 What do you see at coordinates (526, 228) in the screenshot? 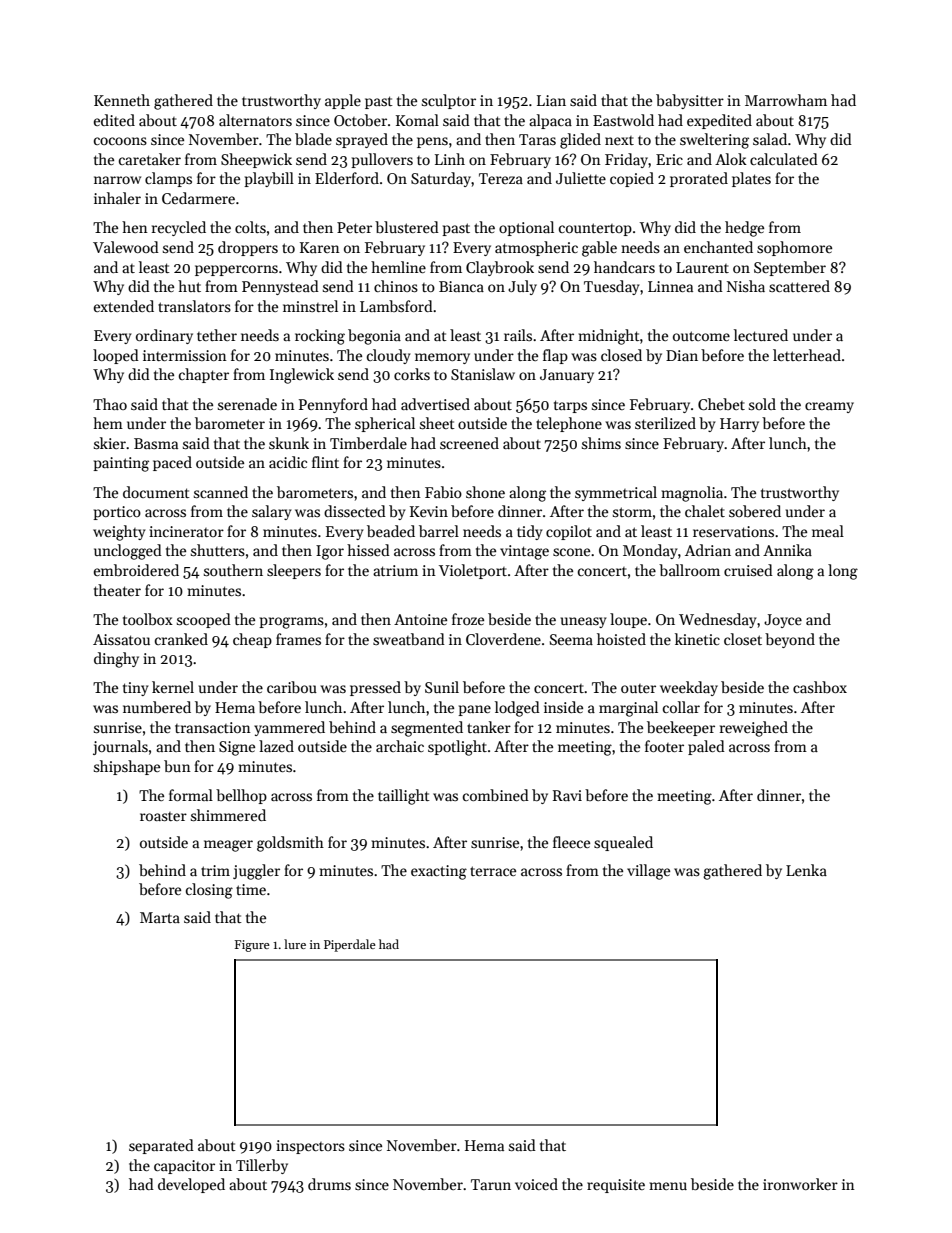
I see `optional` at bounding box center [526, 228].
